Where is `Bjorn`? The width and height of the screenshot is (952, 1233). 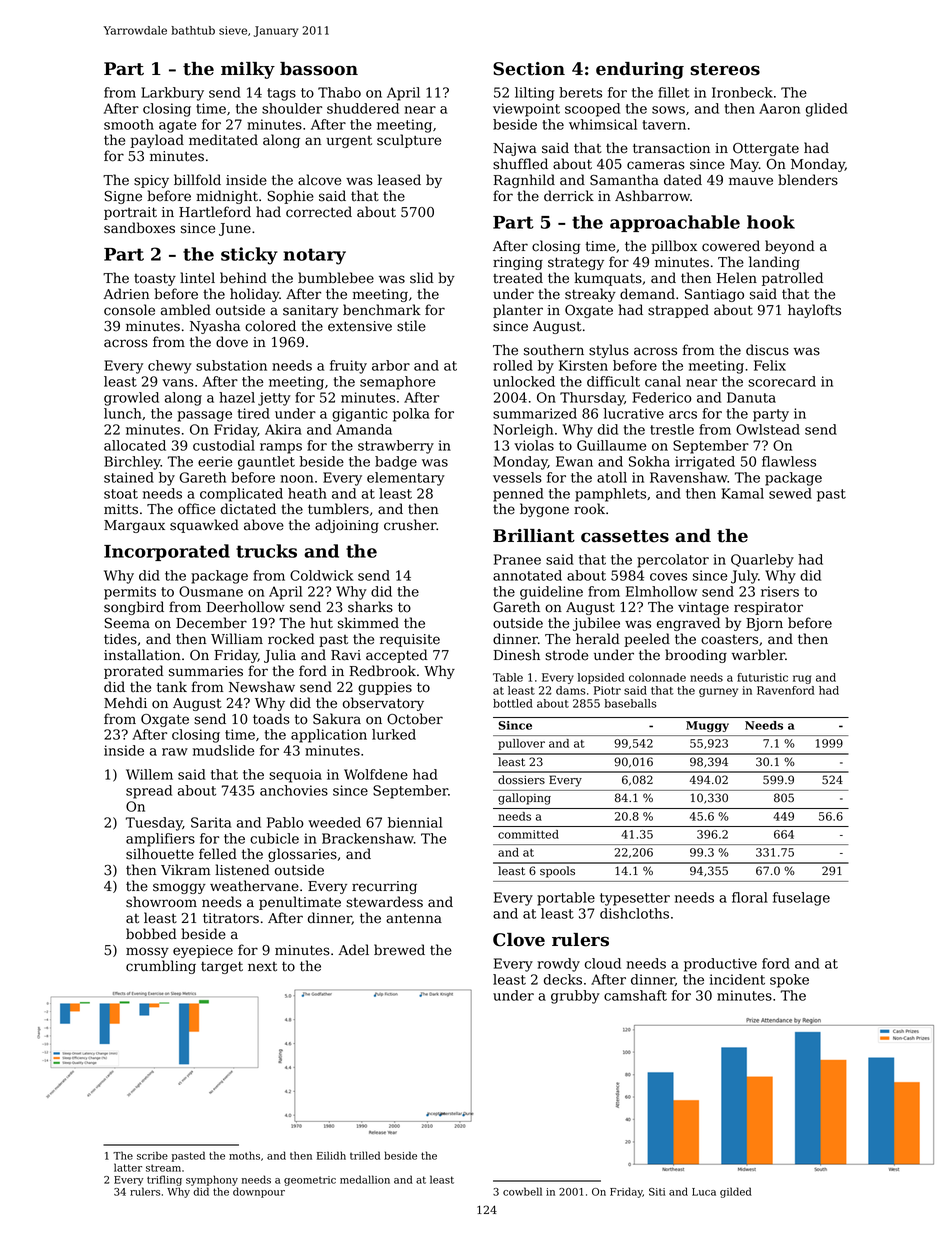
Bjorn is located at coordinates (764, 624).
